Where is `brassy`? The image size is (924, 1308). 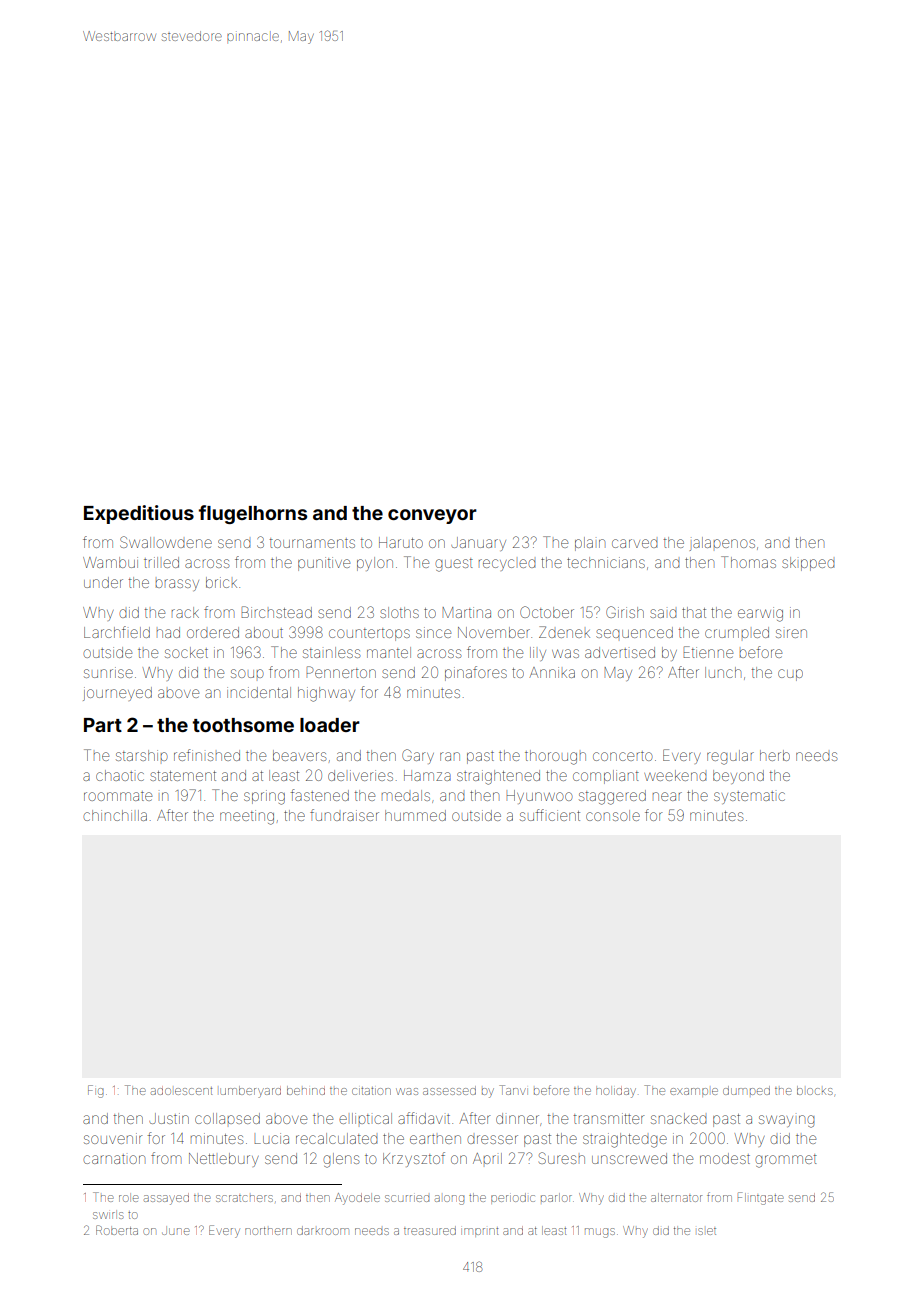 brassy is located at coordinates (177, 585).
